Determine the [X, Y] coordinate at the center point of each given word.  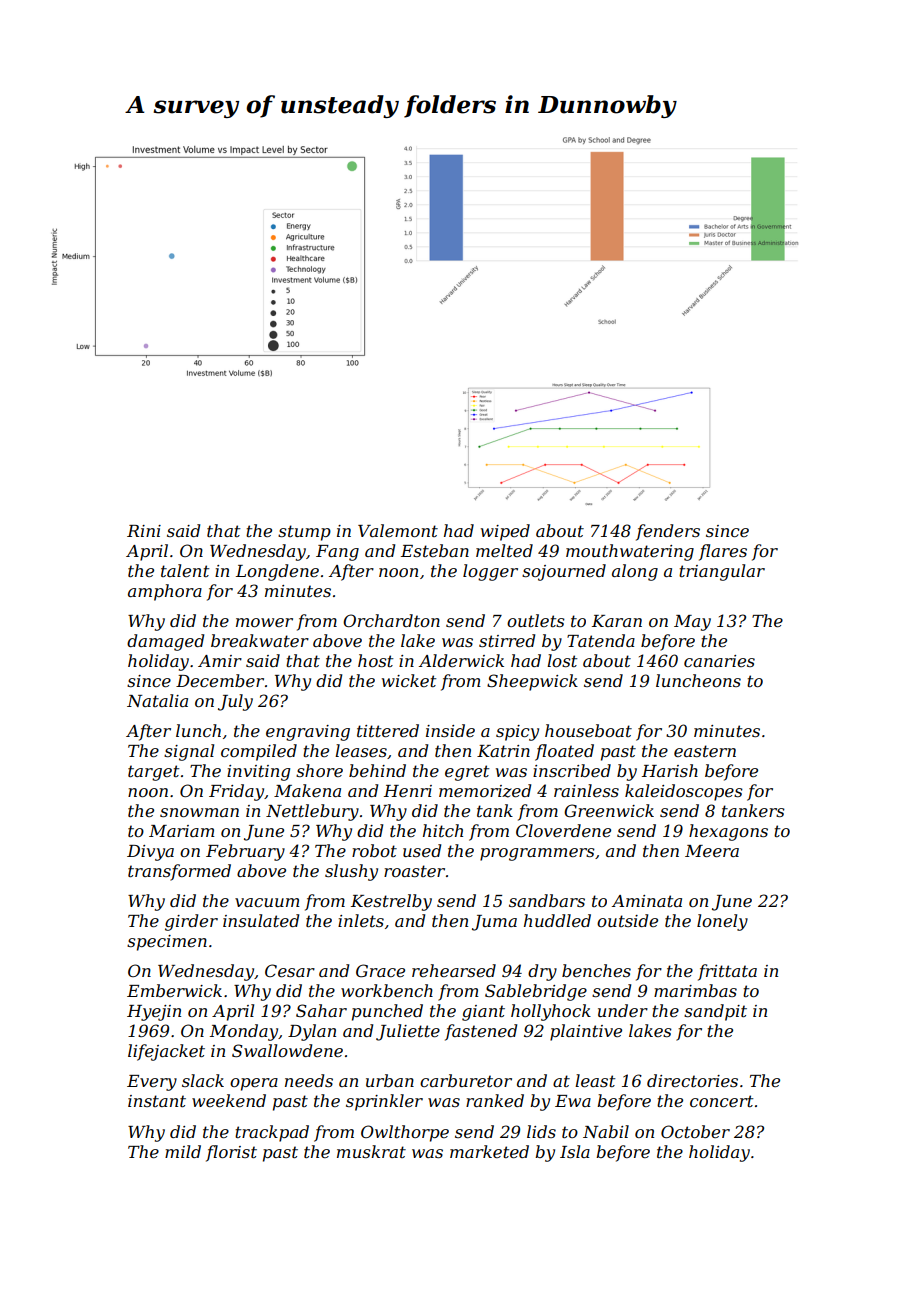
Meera [712, 851]
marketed [489, 1151]
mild [183, 1151]
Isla [575, 1151]
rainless [586, 790]
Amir [220, 661]
